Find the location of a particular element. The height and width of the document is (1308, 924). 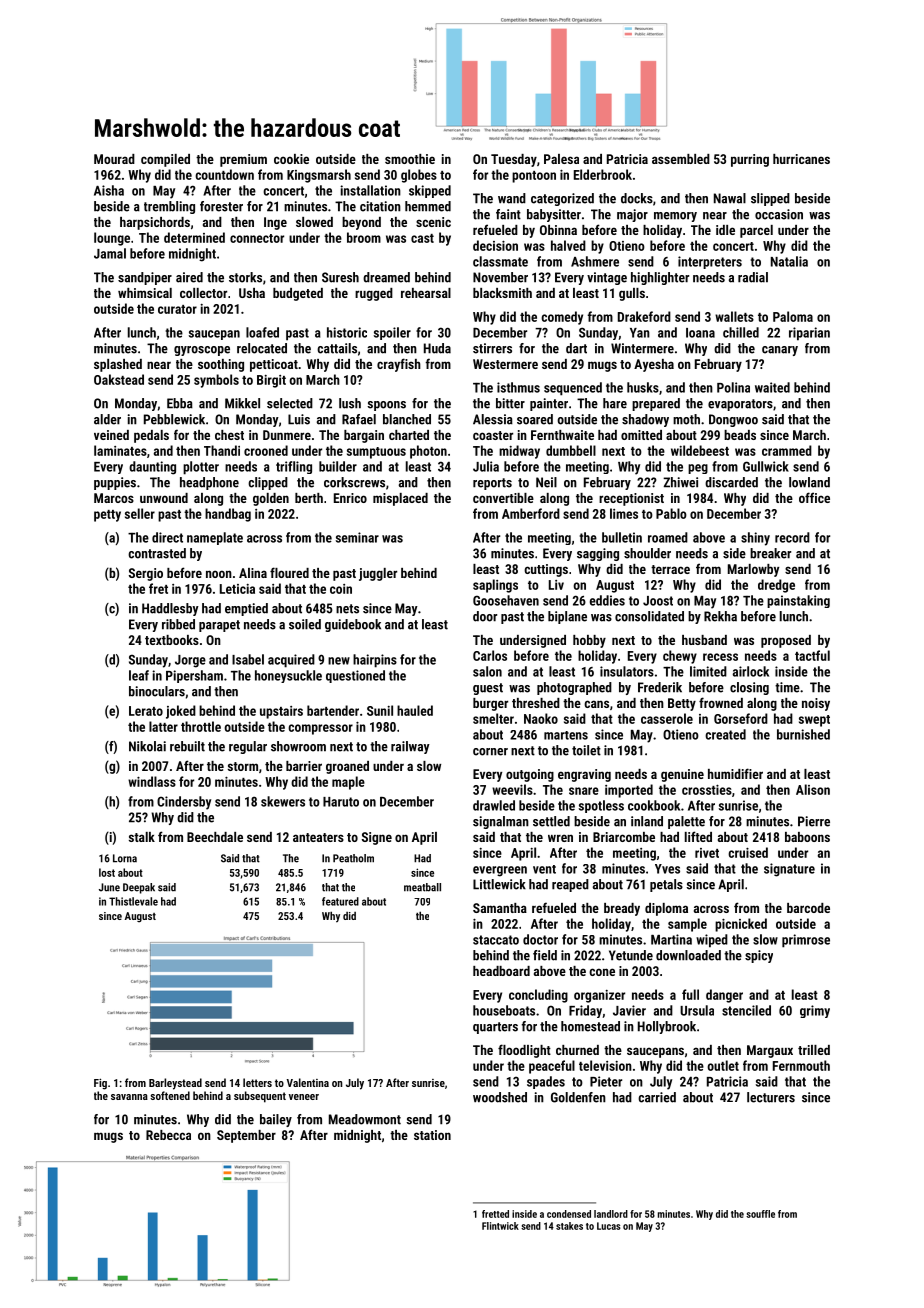

Frederik is located at coordinates (660, 687).
